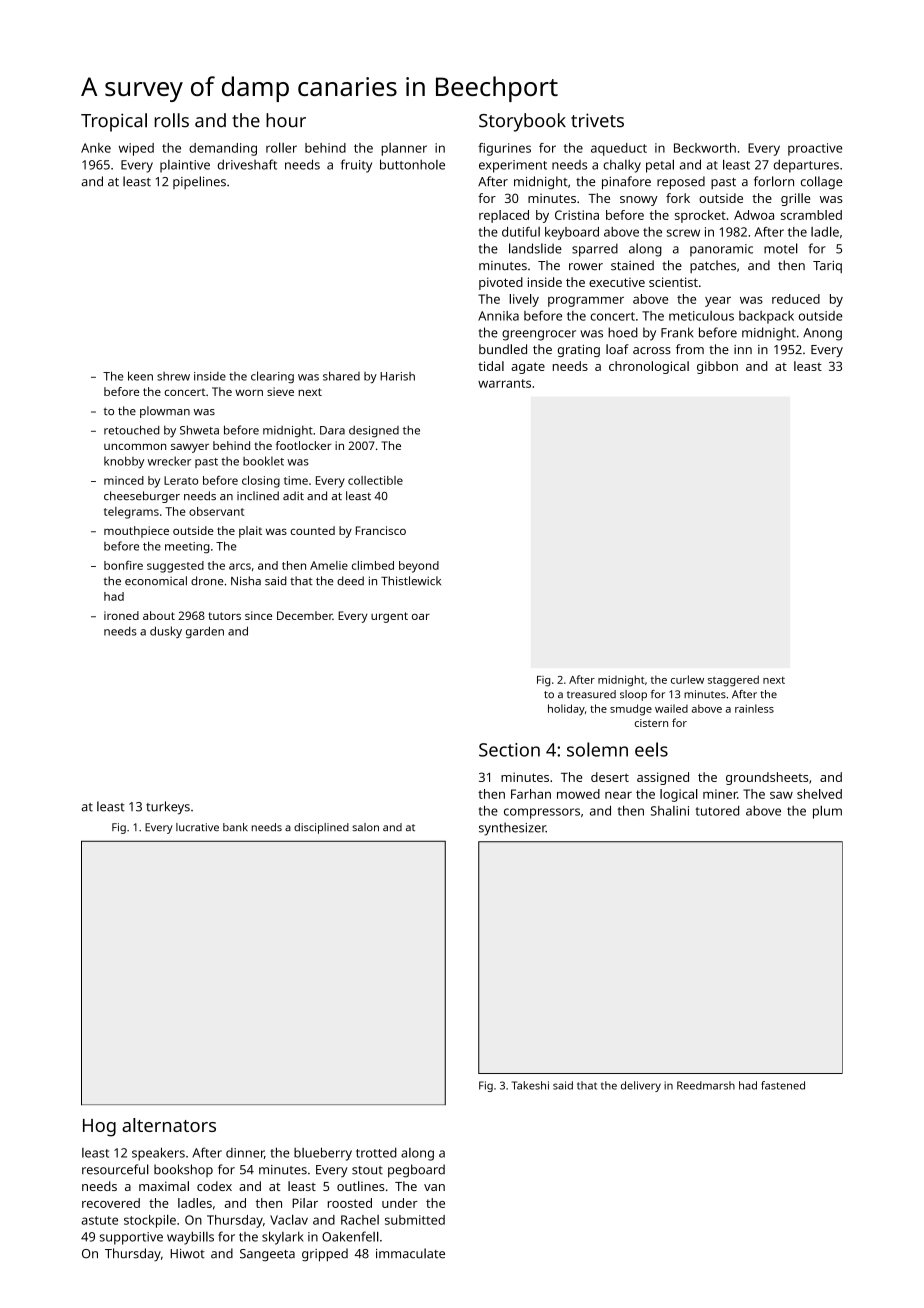  What do you see at coordinates (158, 1154) in the screenshot?
I see `speakers` at bounding box center [158, 1154].
